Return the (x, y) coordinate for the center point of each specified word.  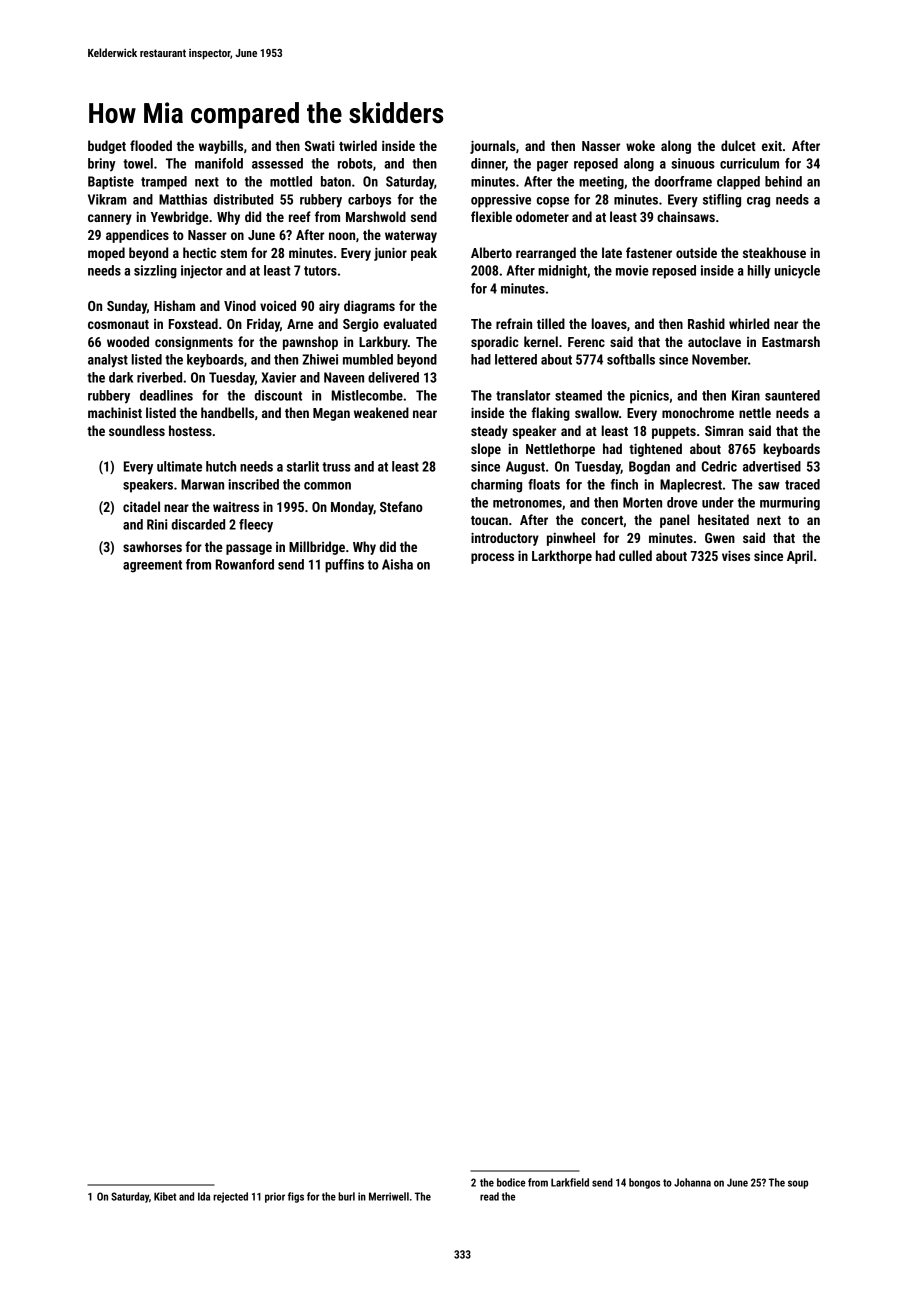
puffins (344, 566)
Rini (157, 524)
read (489, 1196)
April (800, 557)
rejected (230, 1197)
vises (736, 555)
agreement (152, 566)
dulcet (738, 145)
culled (635, 555)
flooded (151, 145)
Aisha (397, 564)
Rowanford (245, 564)
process (492, 558)
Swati (319, 146)
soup (798, 1184)
